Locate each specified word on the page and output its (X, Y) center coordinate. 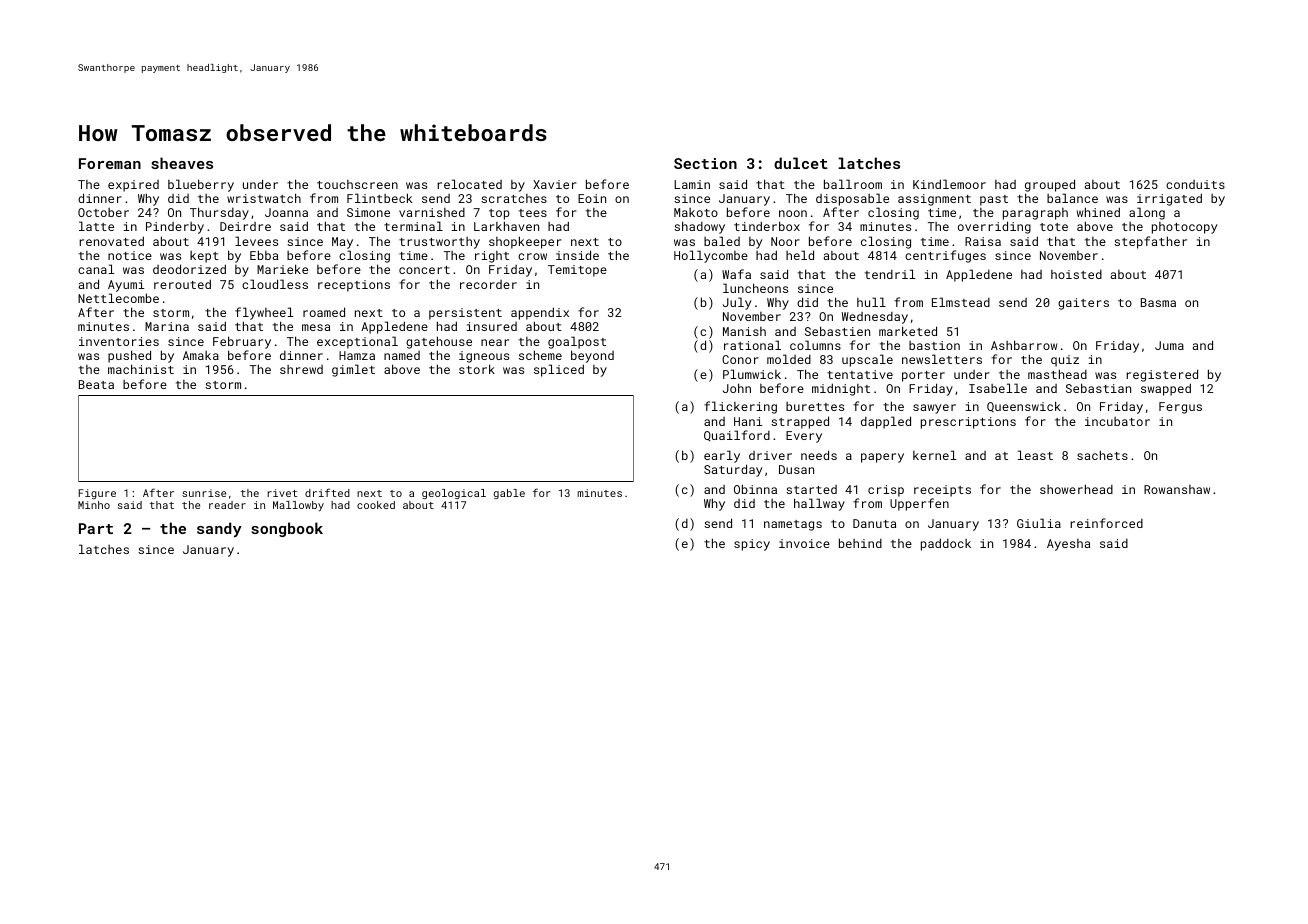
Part (96, 528)
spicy (752, 545)
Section (705, 163)
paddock (946, 544)
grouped (1050, 185)
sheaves (182, 163)
